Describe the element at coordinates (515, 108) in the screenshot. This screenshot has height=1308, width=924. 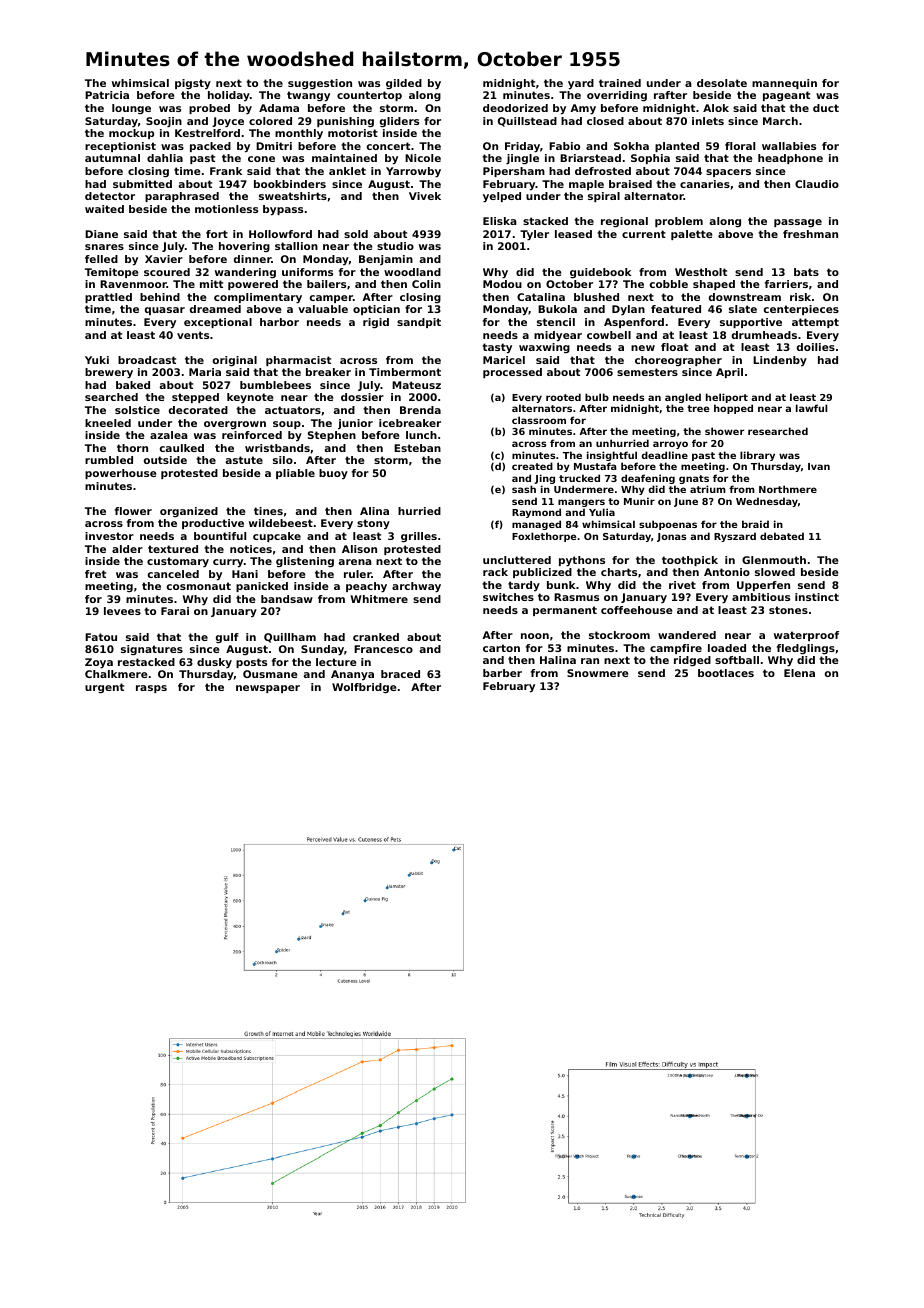
I see `deodorized` at that location.
